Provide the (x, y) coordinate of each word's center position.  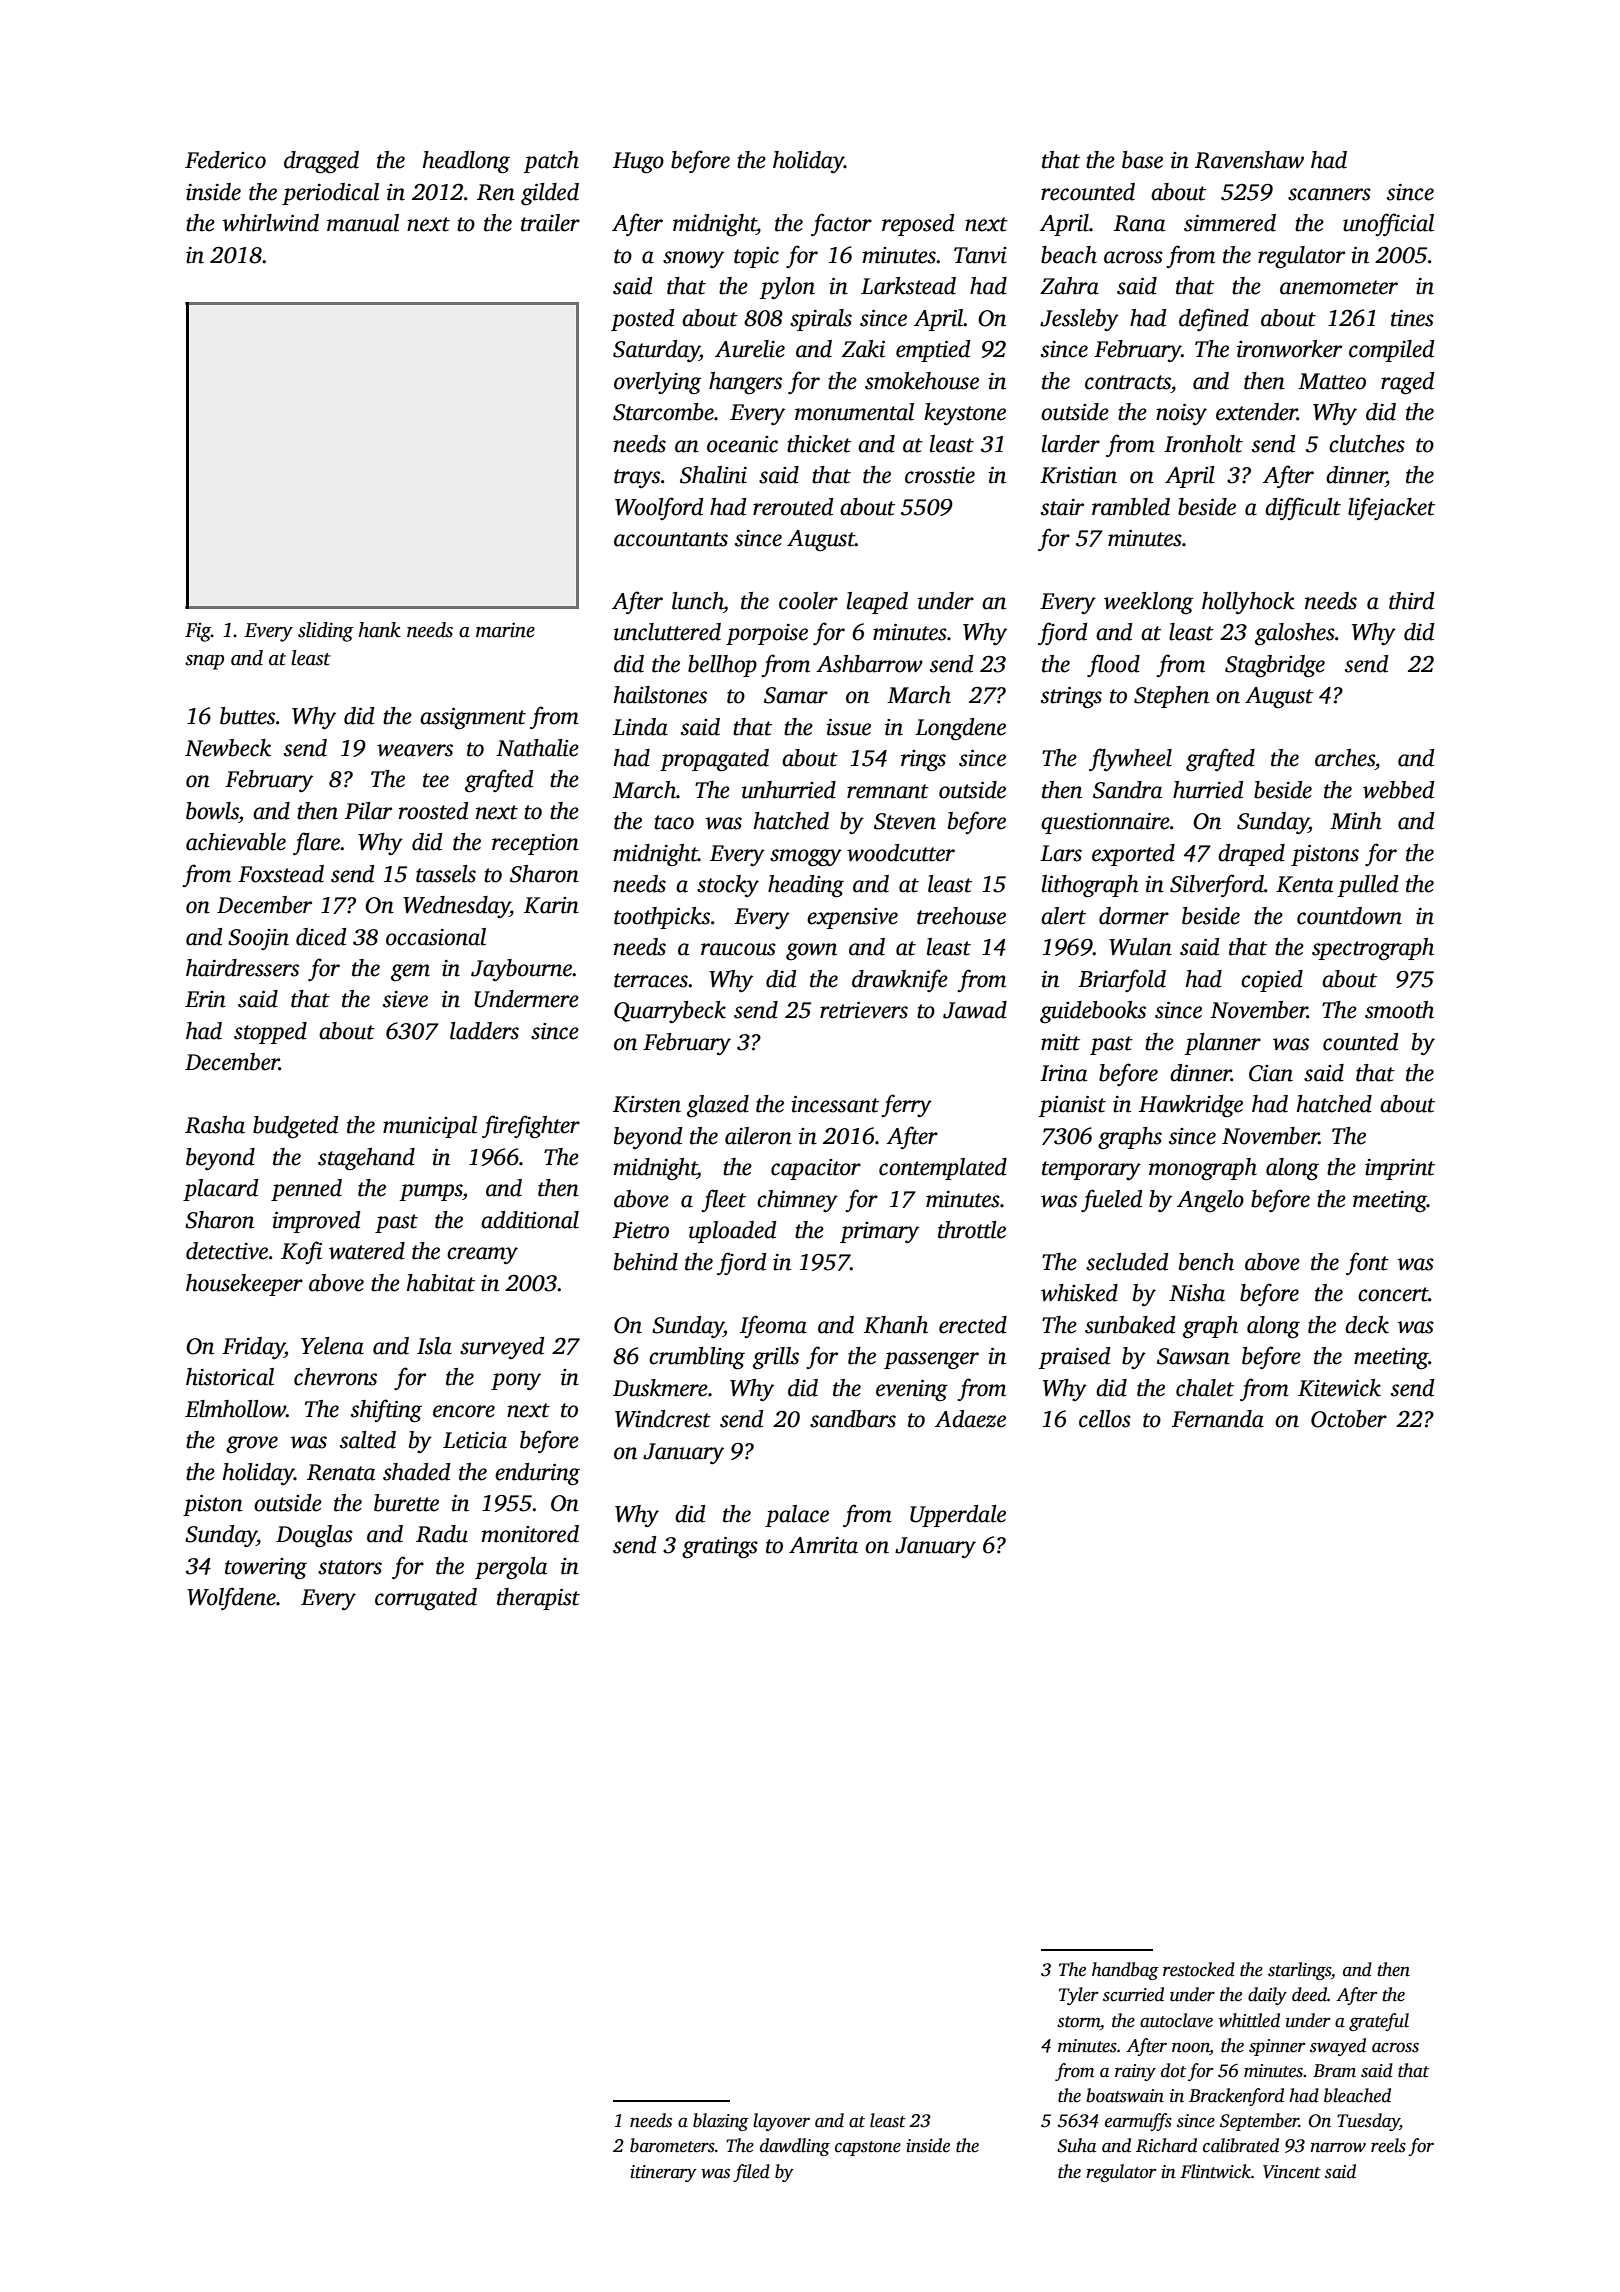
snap (204, 662)
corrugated (426, 1599)
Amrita (823, 1545)
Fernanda (1218, 1419)
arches (1345, 758)
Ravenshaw (1249, 160)
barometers (672, 2145)
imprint (1400, 1169)
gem (410, 973)
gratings (720, 1547)
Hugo (638, 162)
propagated (714, 760)
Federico (225, 160)
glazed (718, 1106)
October (1349, 1419)
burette (406, 1503)
